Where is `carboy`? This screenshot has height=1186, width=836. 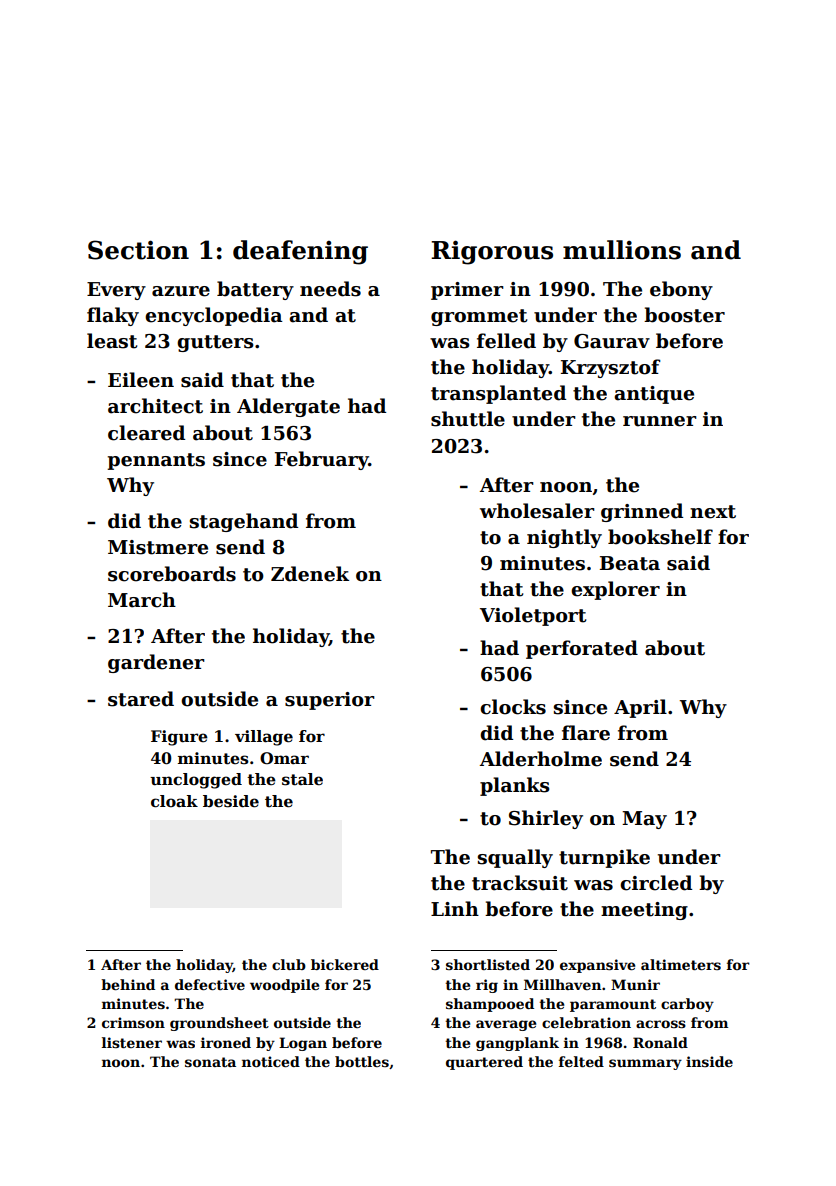 carboy is located at coordinates (687, 1005).
